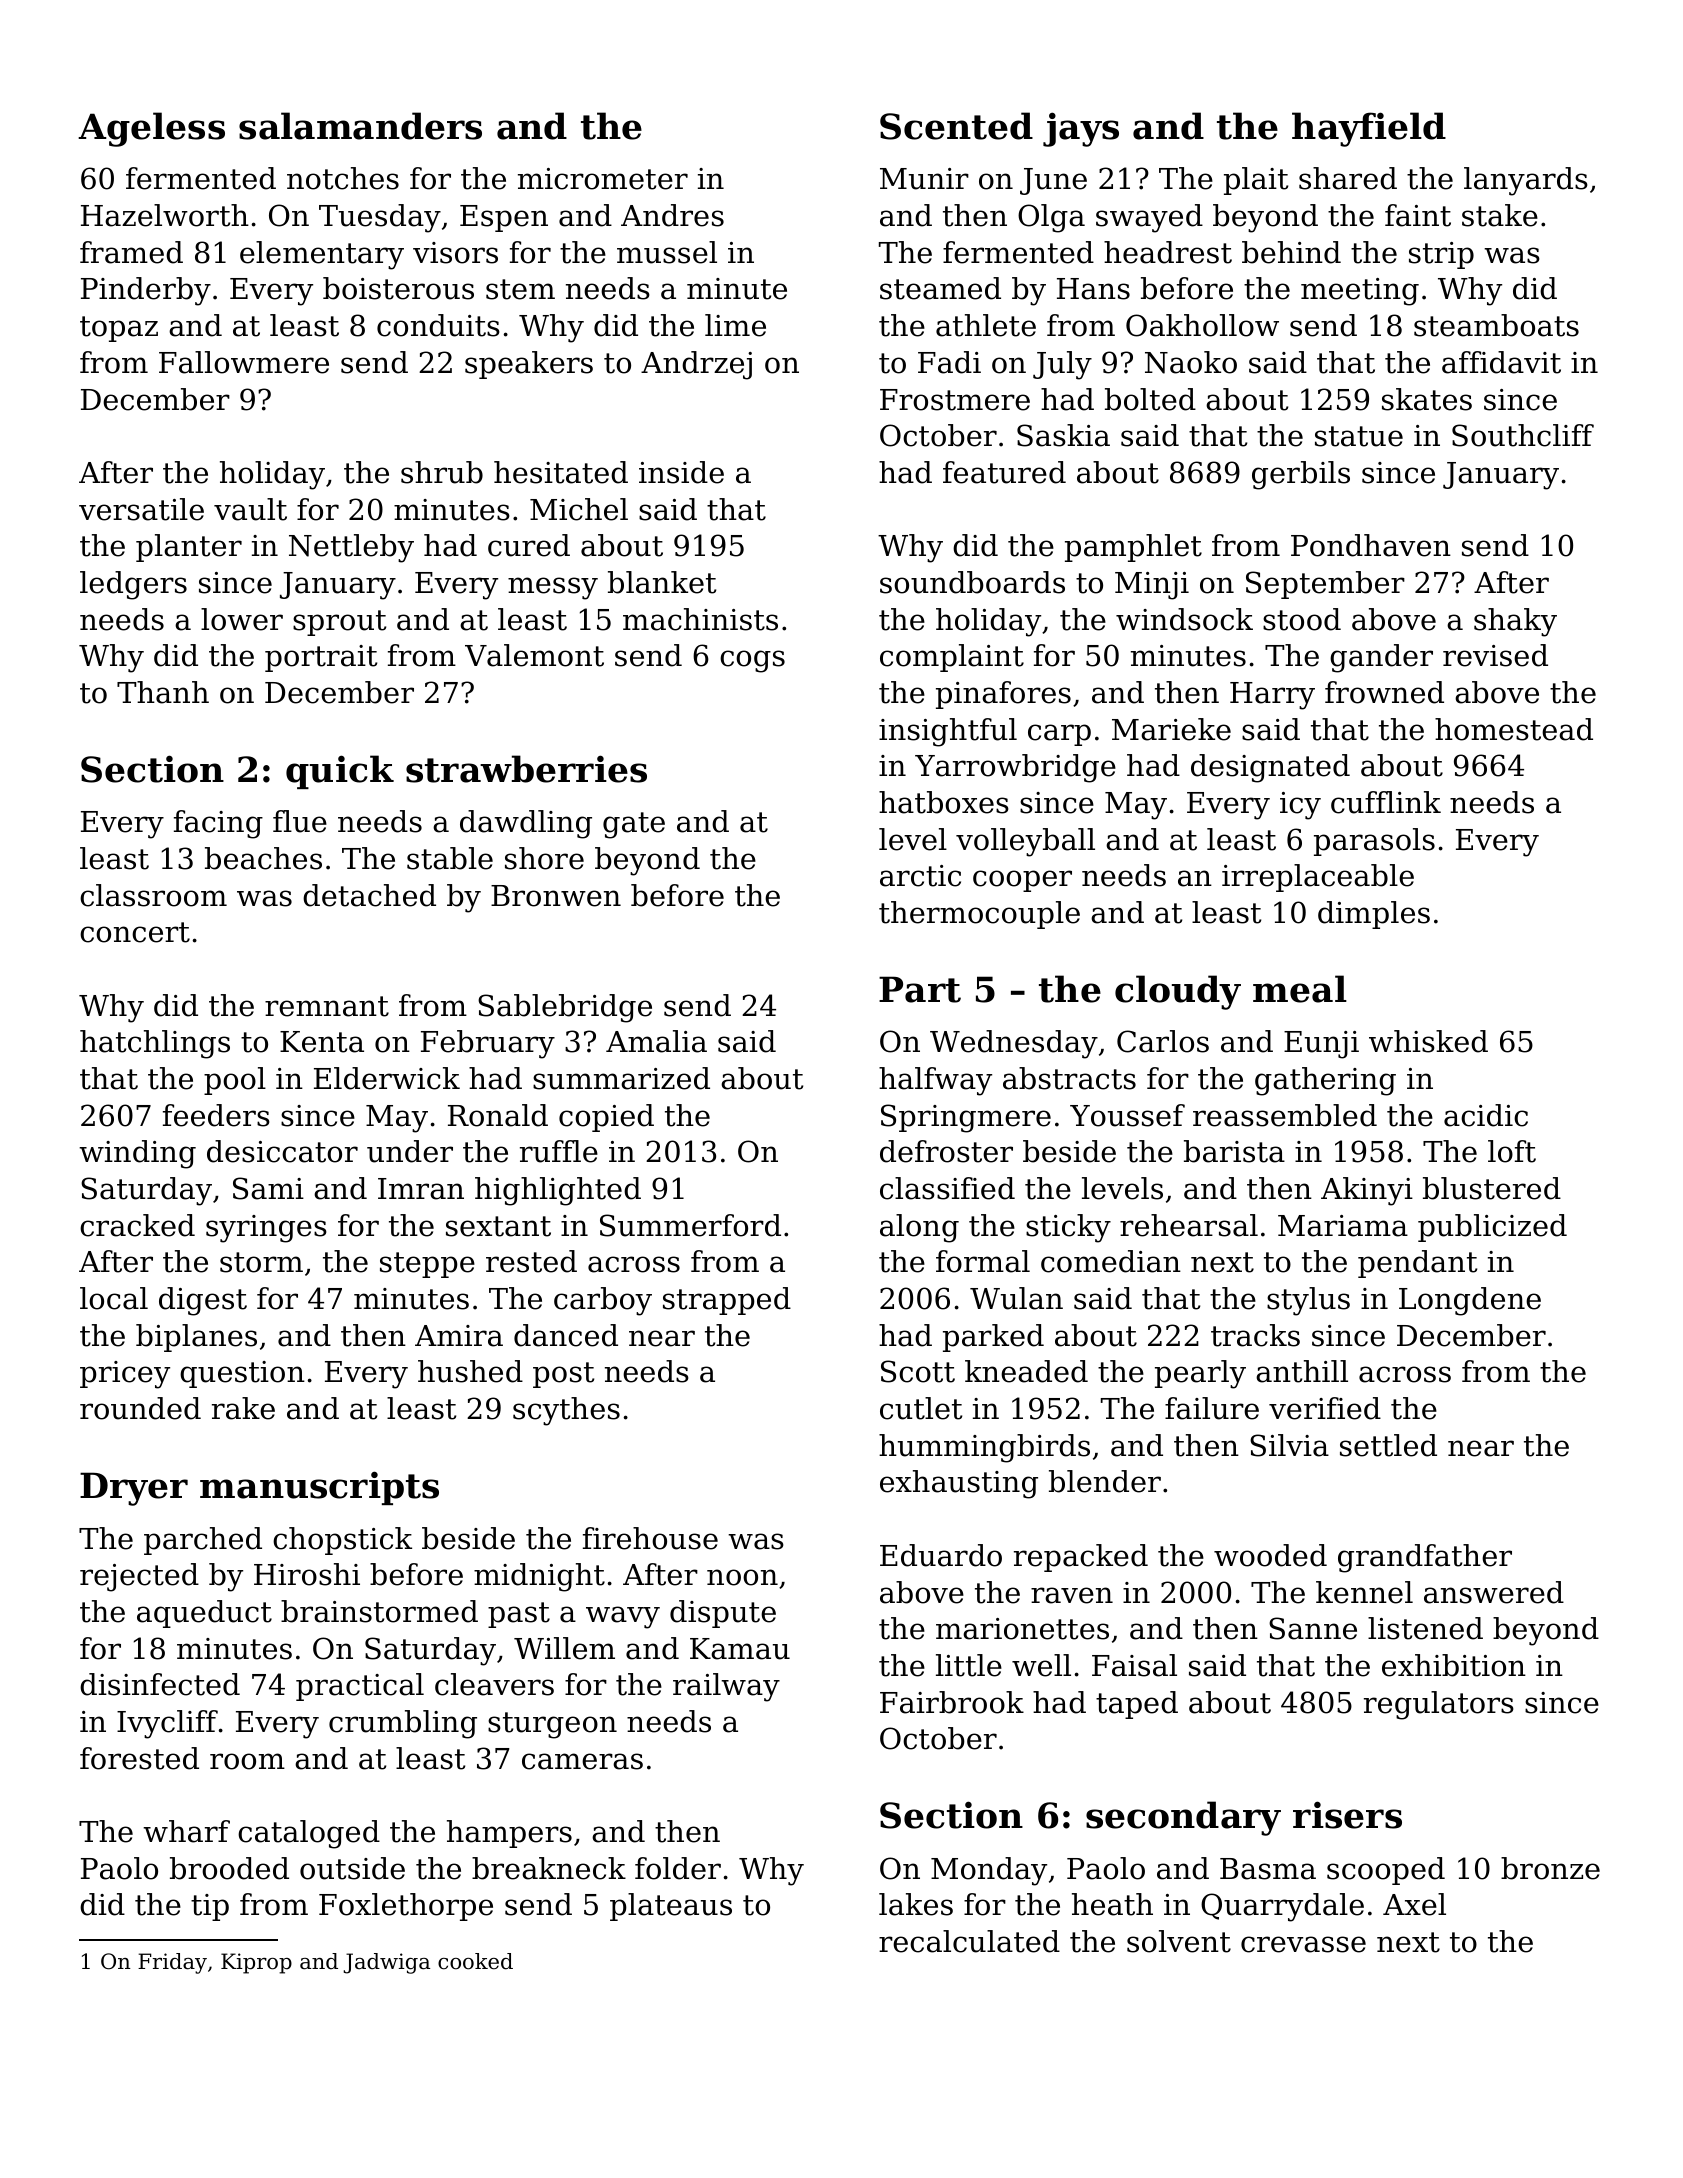 This page has height=2178, width=1683. Describe the element at coordinates (1053, 181) in the page. I see `June` at that location.
